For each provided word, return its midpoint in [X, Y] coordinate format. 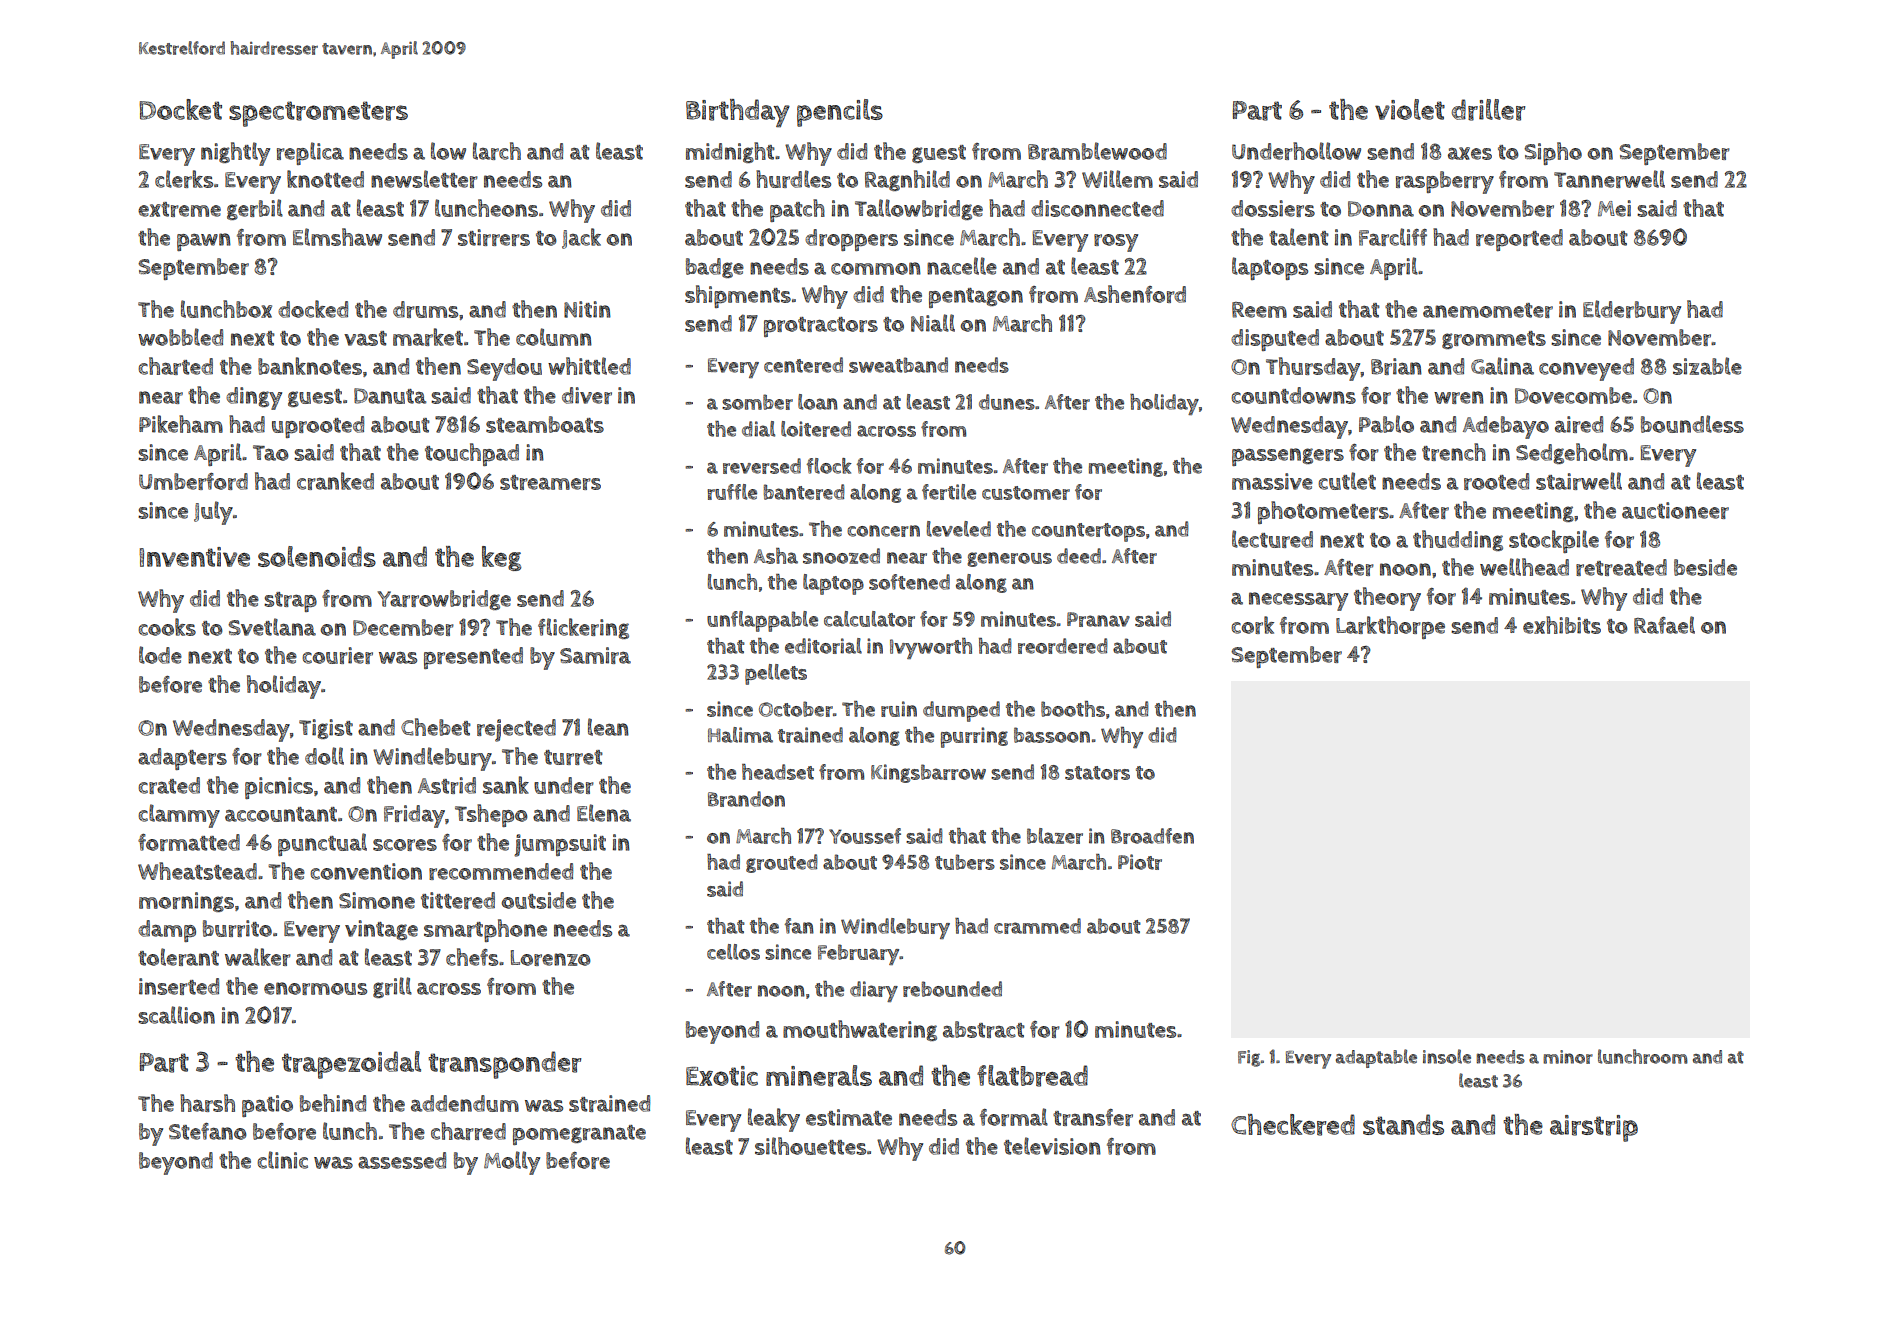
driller [1488, 110]
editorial [823, 646]
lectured [1272, 539]
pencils [840, 113]
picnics [279, 788]
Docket [180, 109]
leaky [774, 1120]
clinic [282, 1160]
